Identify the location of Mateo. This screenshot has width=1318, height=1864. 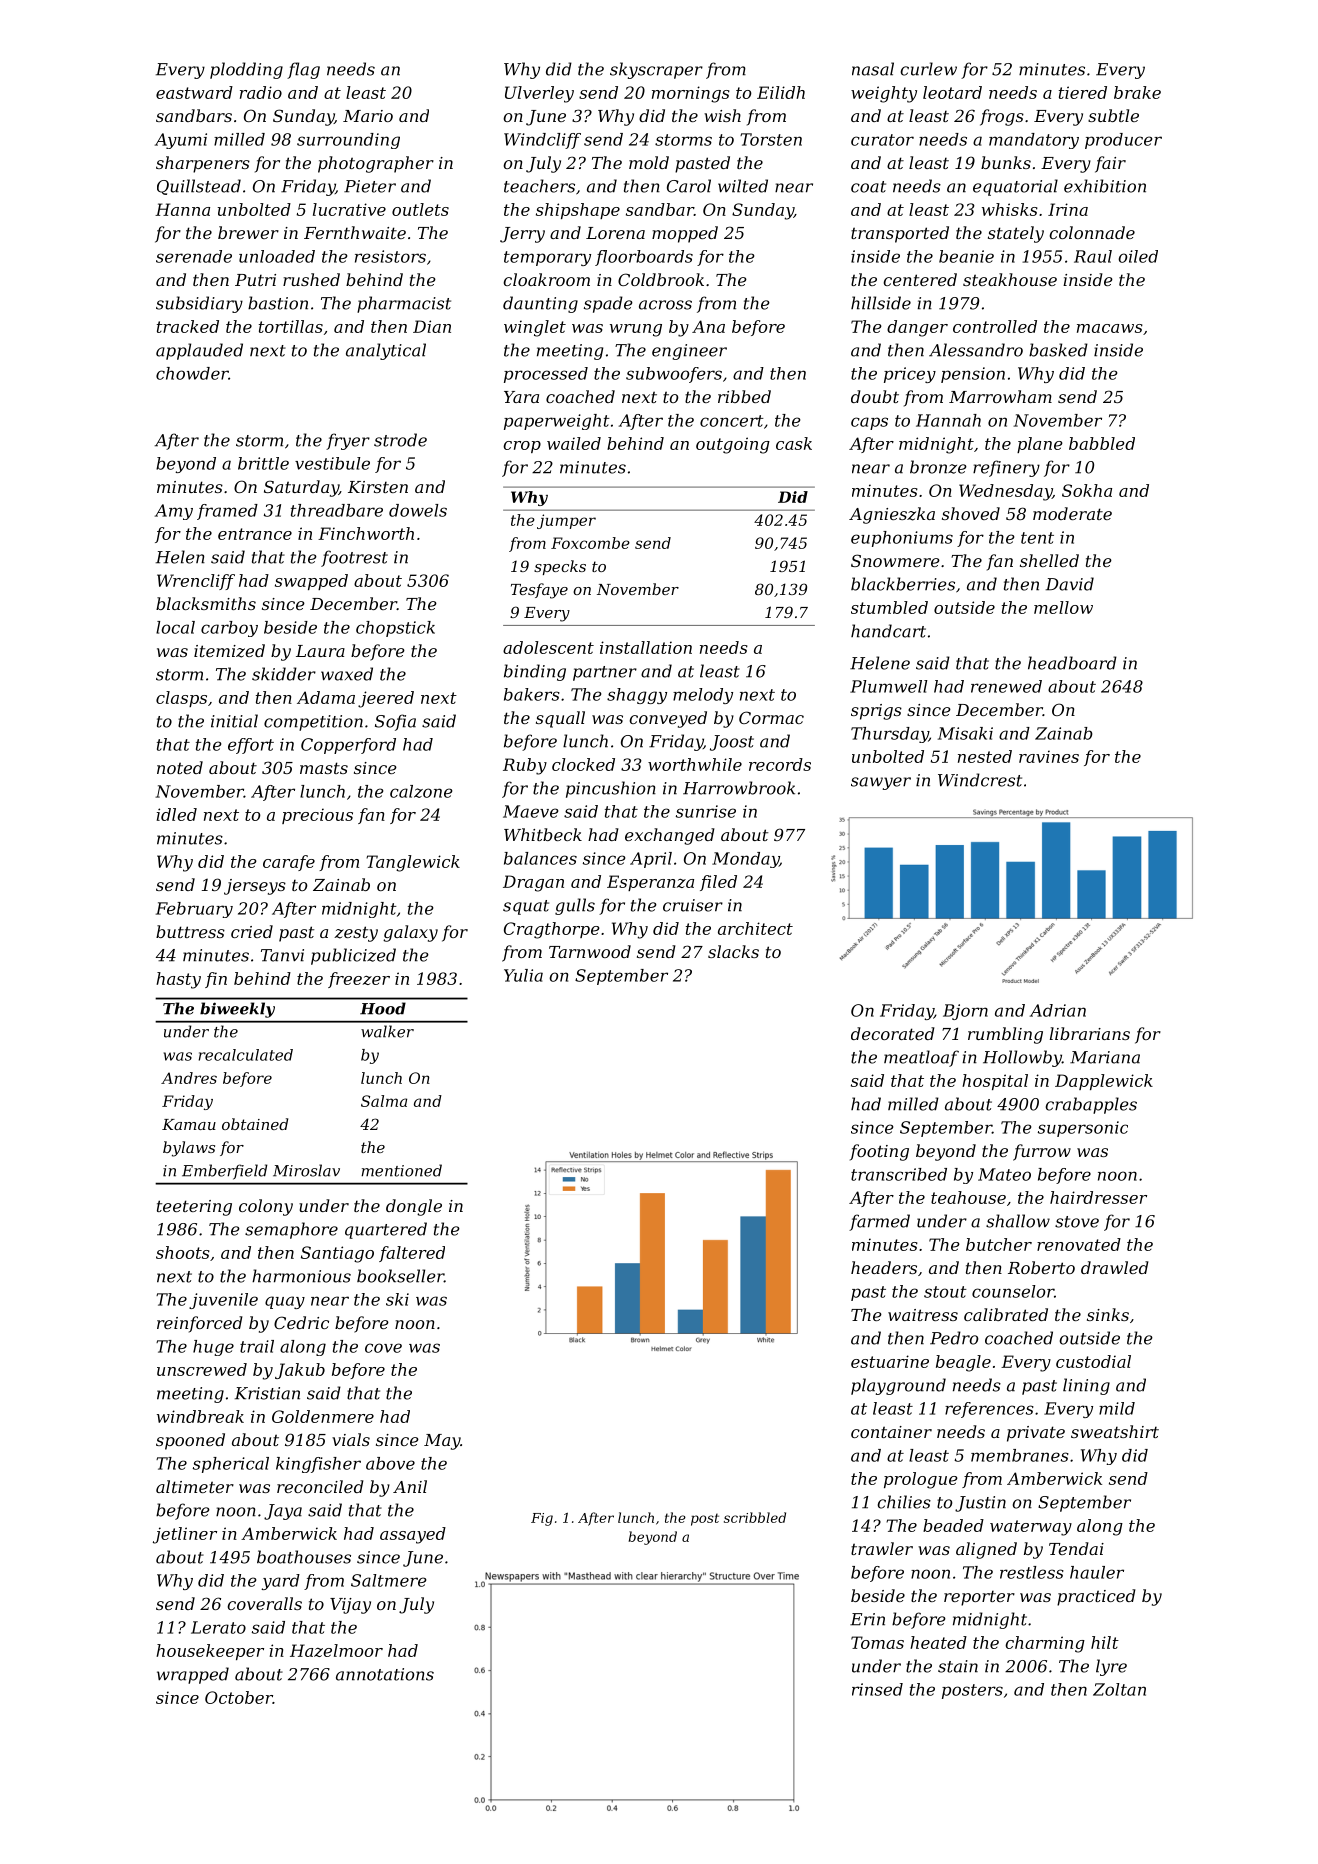
(1004, 1174).
